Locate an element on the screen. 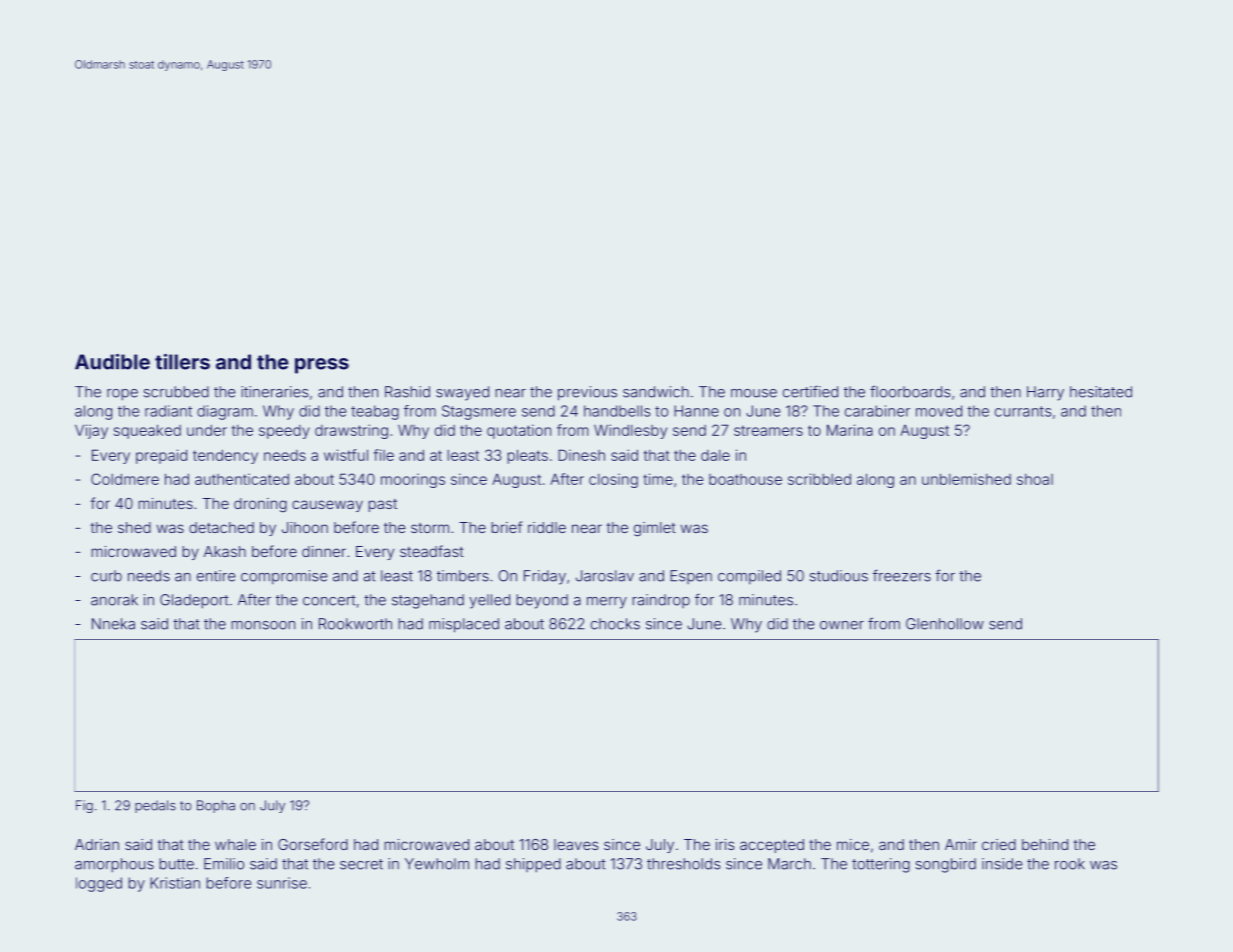  chocks is located at coordinates (615, 624).
